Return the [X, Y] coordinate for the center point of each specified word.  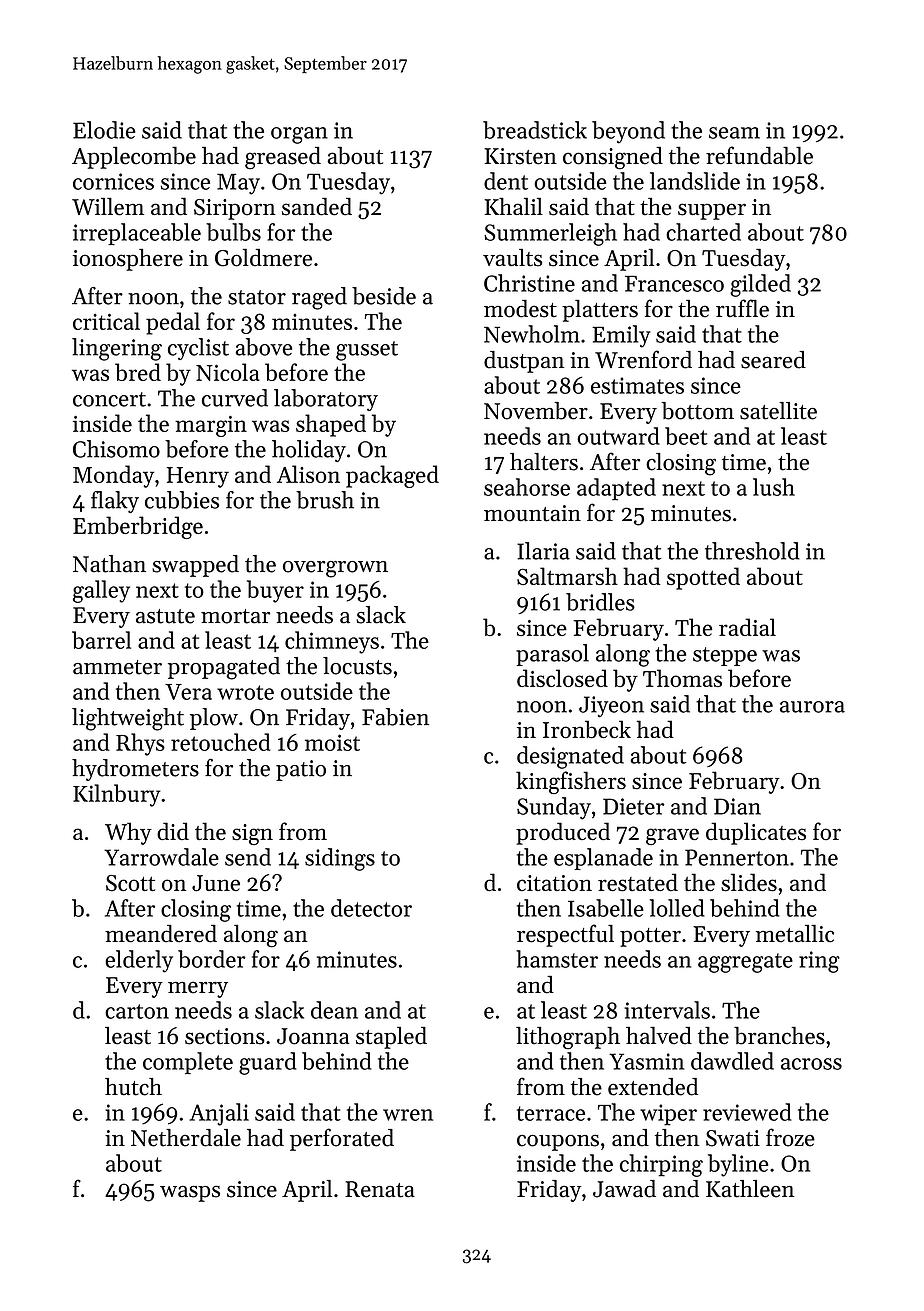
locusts [357, 666]
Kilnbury [117, 795]
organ [299, 135]
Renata [380, 1189]
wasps [190, 1193]
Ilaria [543, 551]
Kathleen [750, 1189]
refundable [759, 155]
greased [283, 158]
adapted [616, 489]
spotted [703, 578]
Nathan [109, 564]
